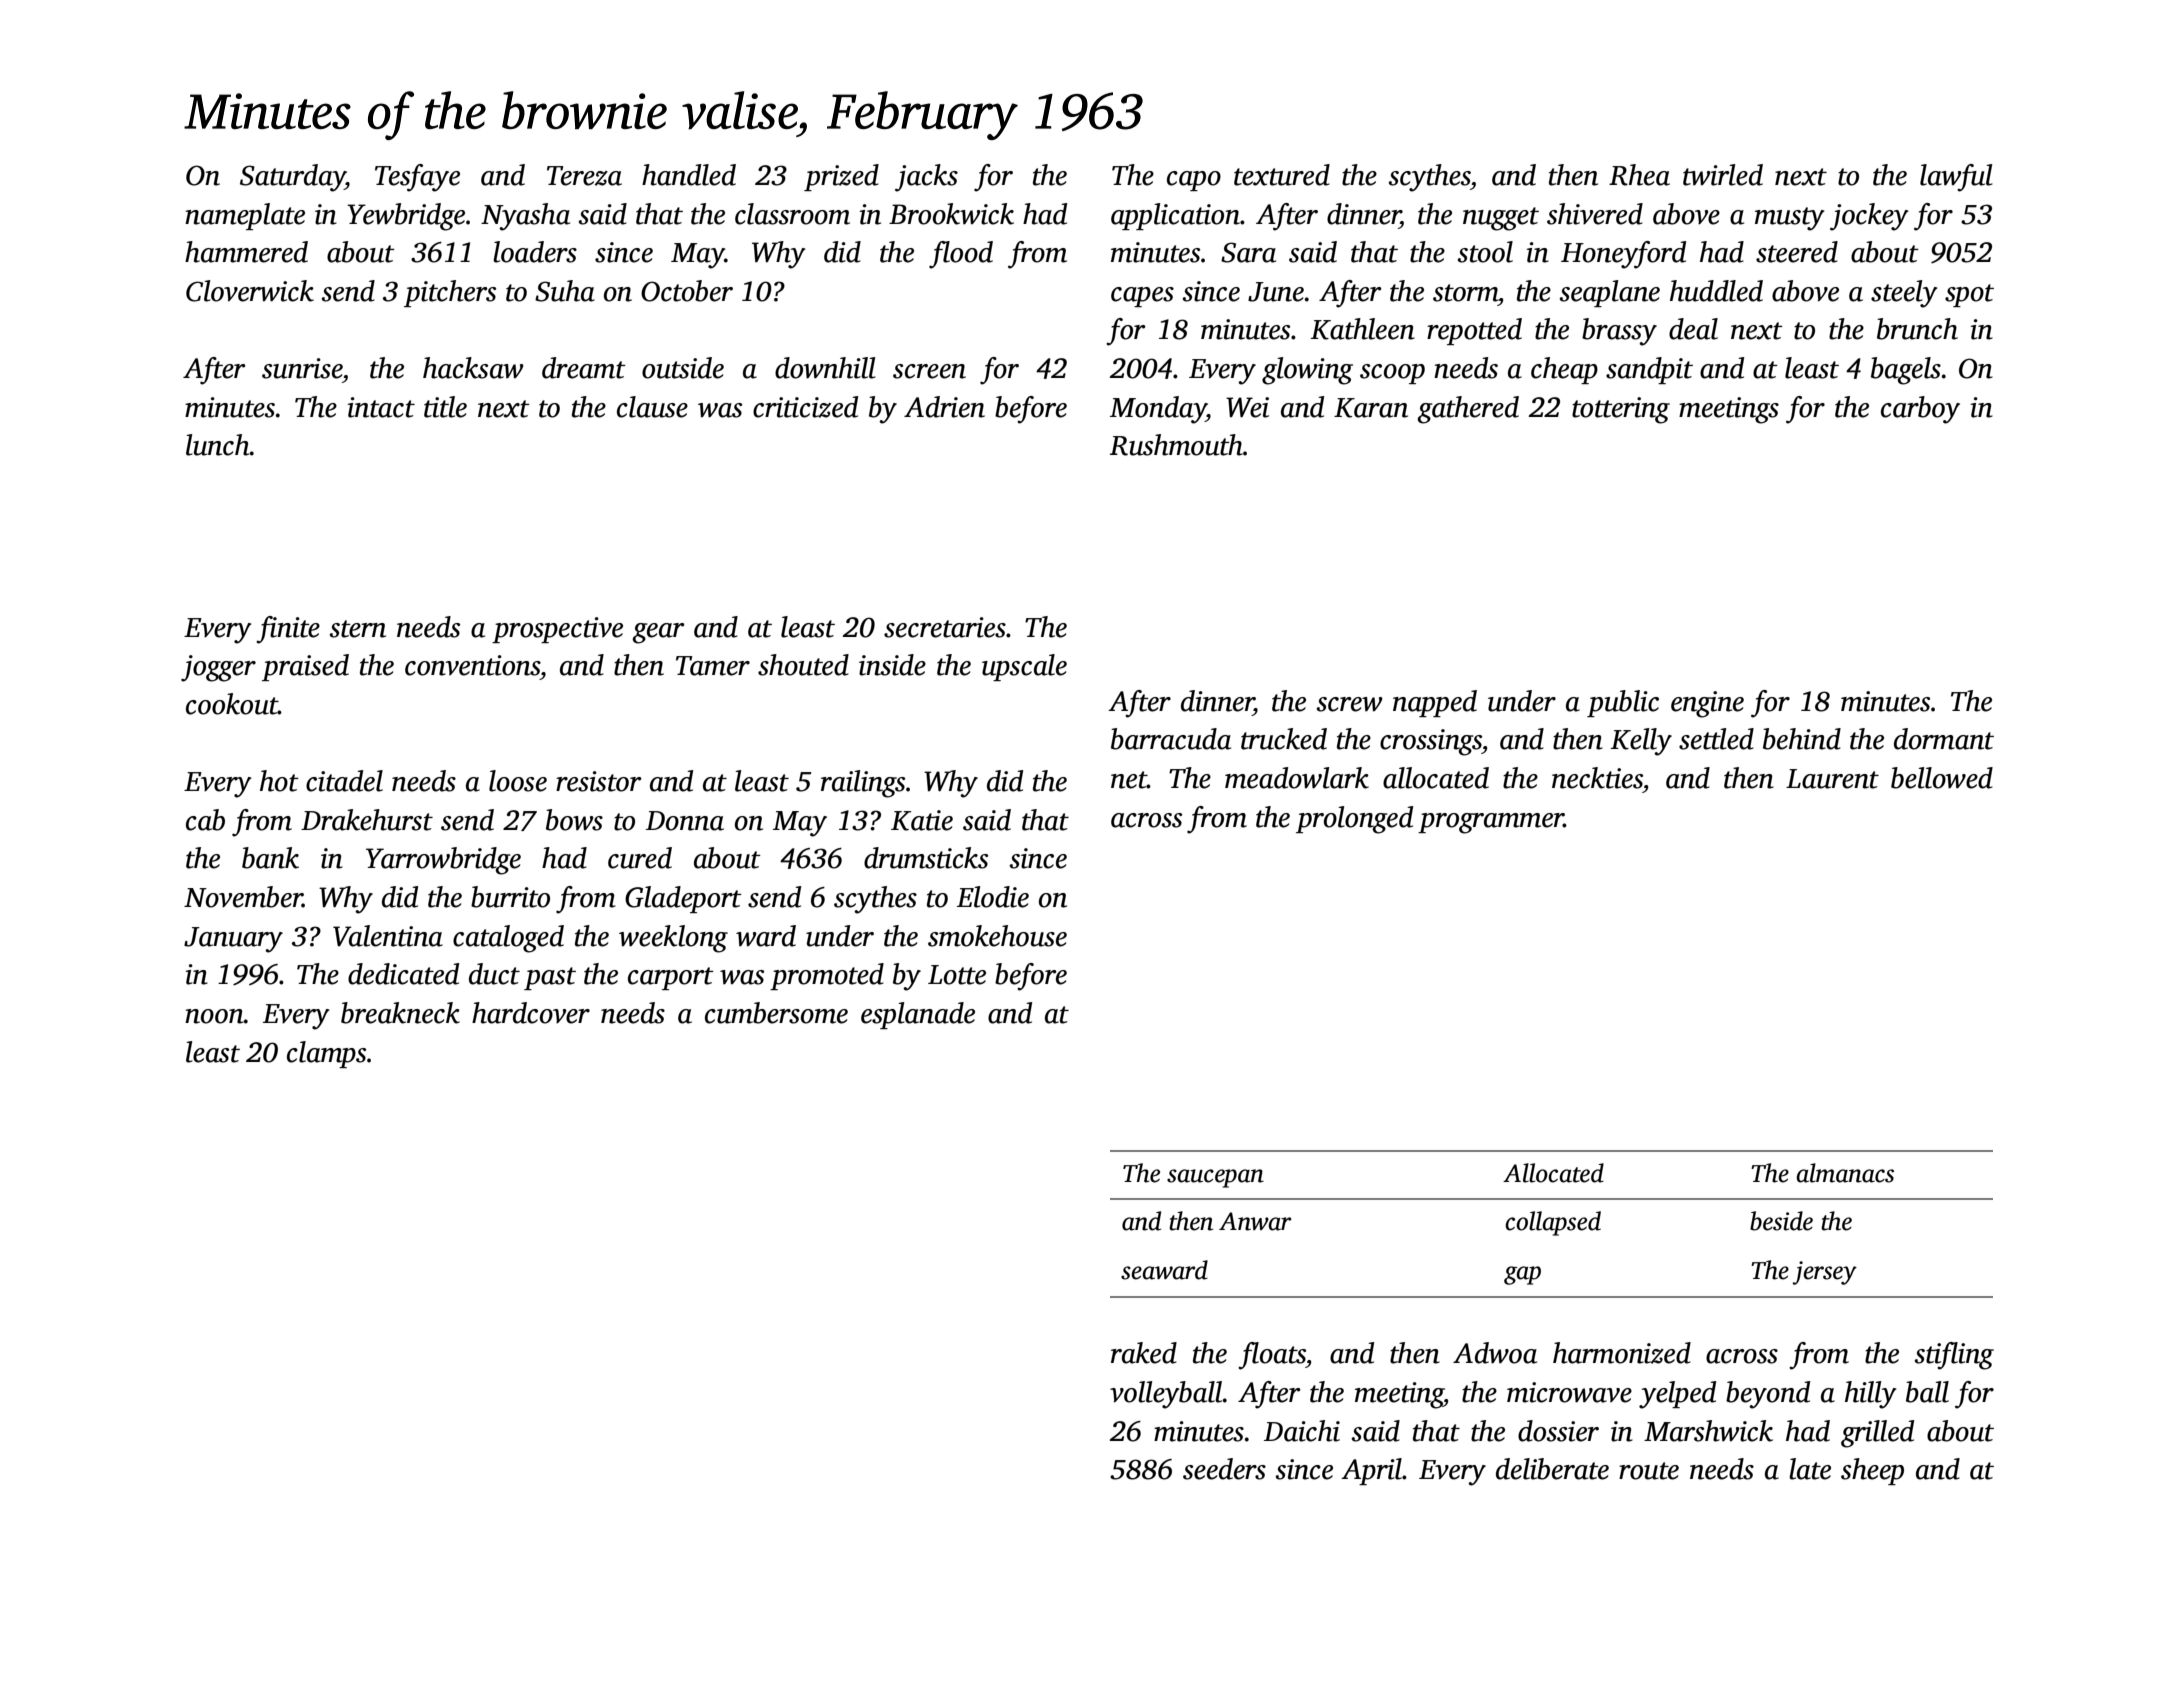  Describe the element at coordinates (1824, 1273) in the screenshot. I see `jersey` at that location.
